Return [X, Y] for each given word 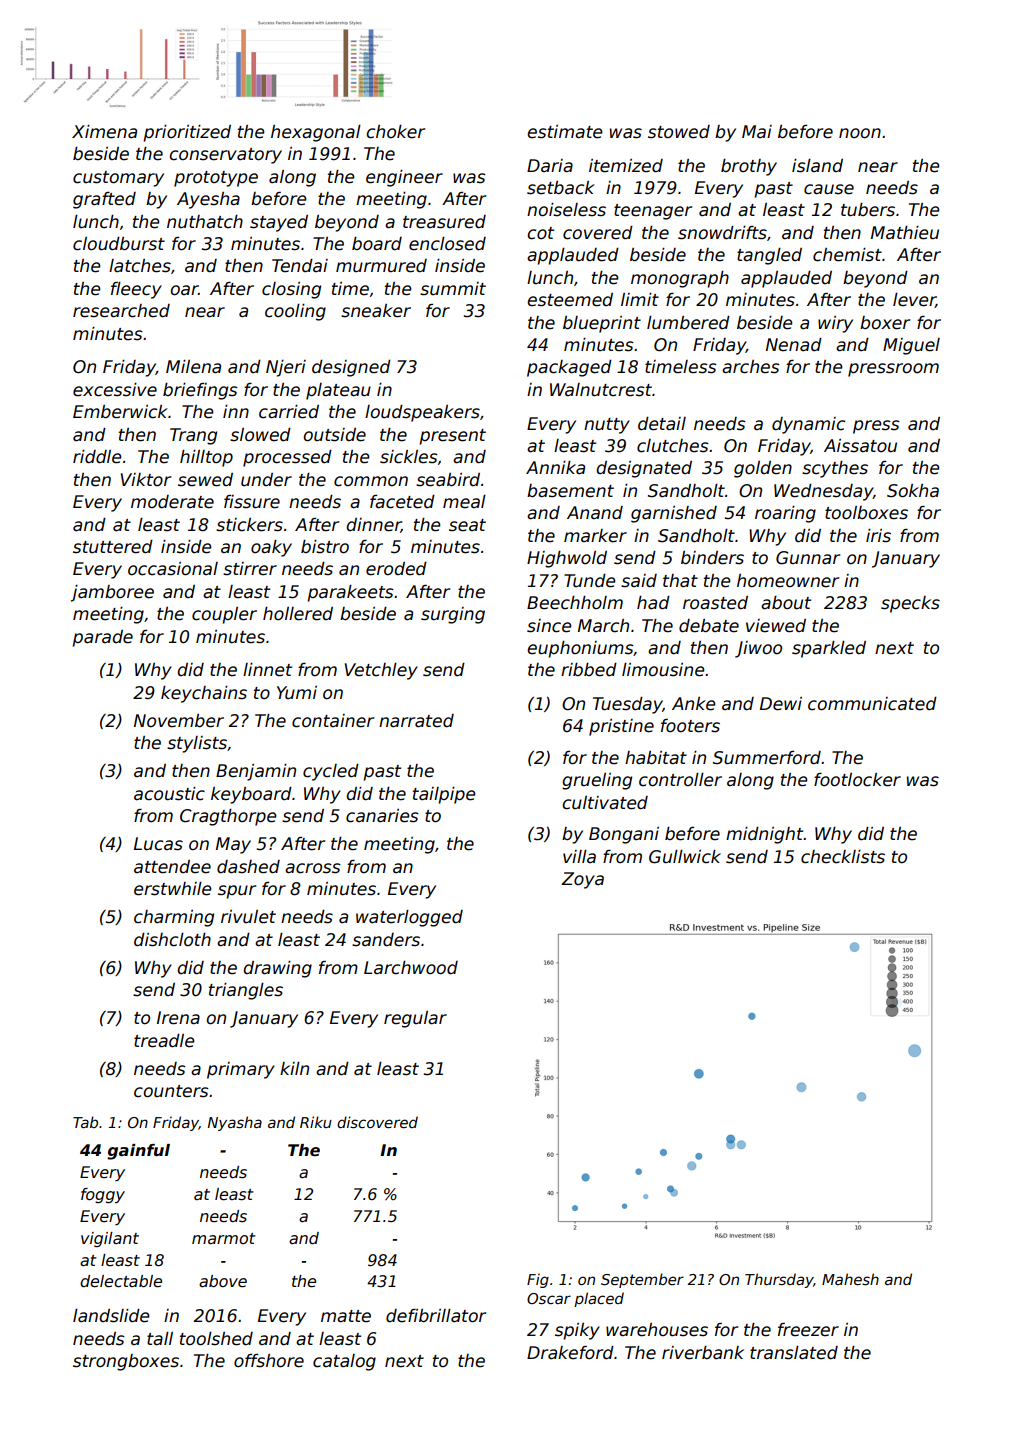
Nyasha [234, 1123]
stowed [679, 132]
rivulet [248, 917]
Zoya [582, 880]
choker [395, 132]
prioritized [187, 133]
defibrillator [436, 1316]
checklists [843, 857]
